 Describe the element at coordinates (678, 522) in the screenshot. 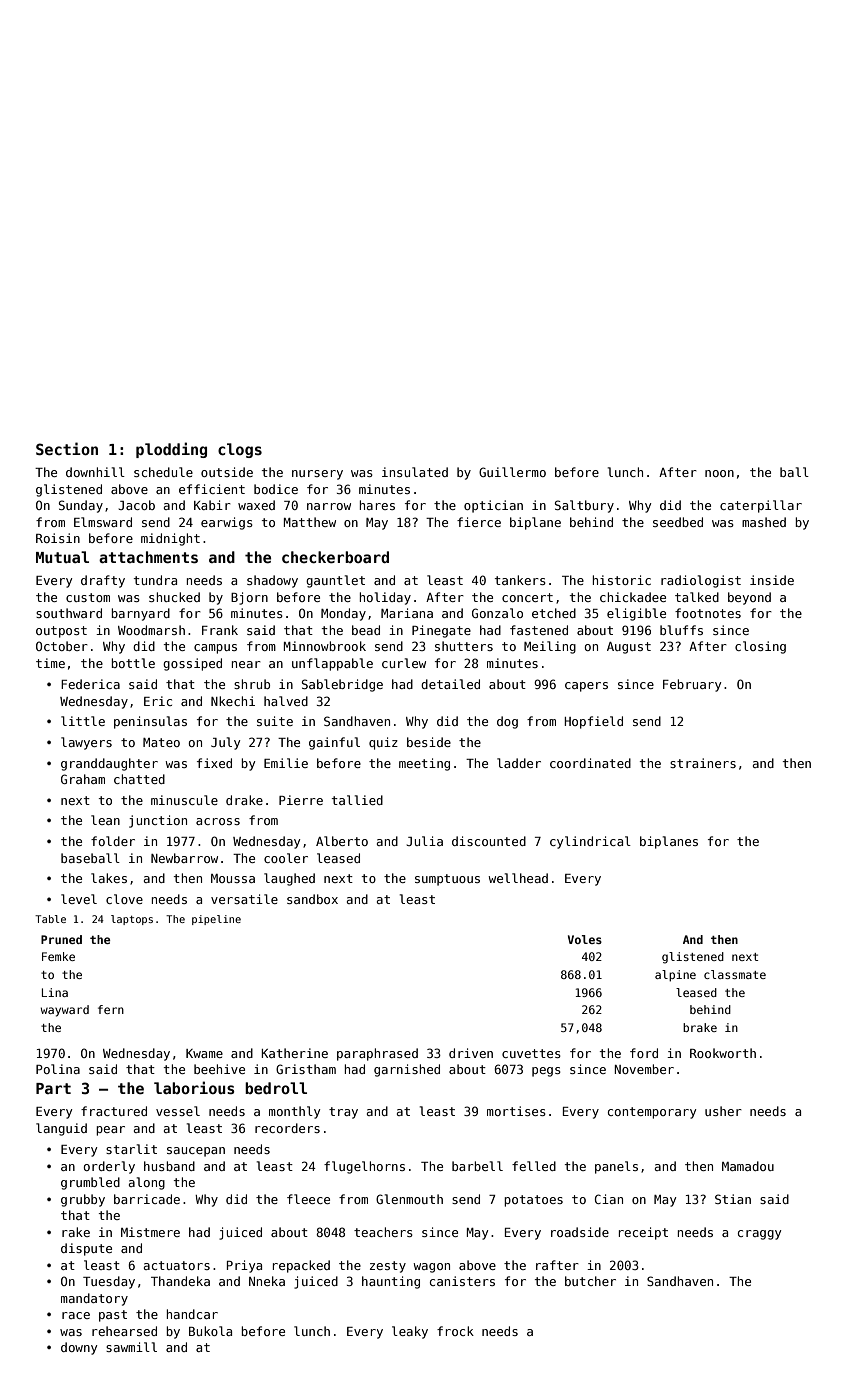

I see `seedbed` at that location.
